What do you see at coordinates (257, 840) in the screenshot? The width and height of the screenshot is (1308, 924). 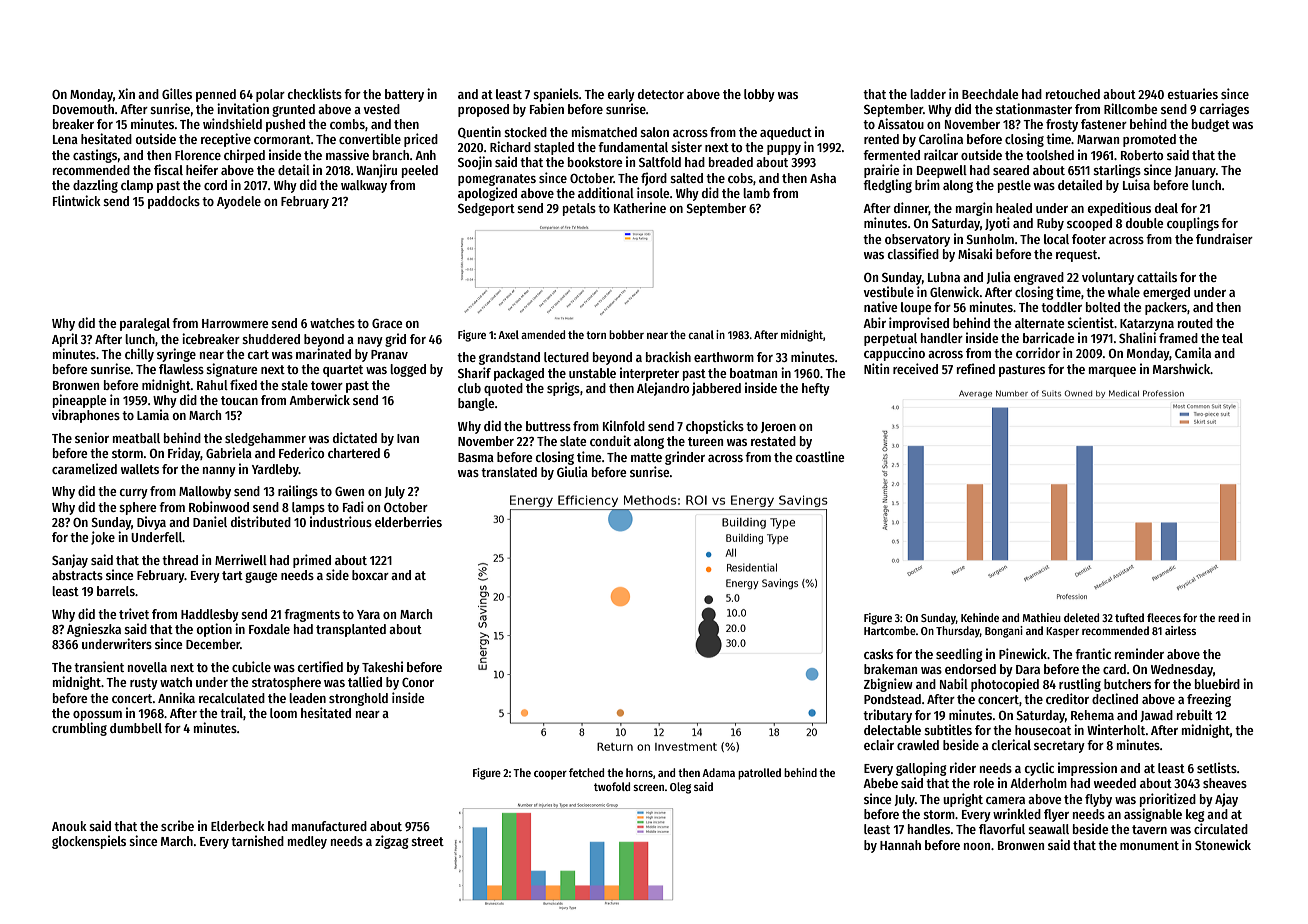 I see `tarnished` at bounding box center [257, 840].
